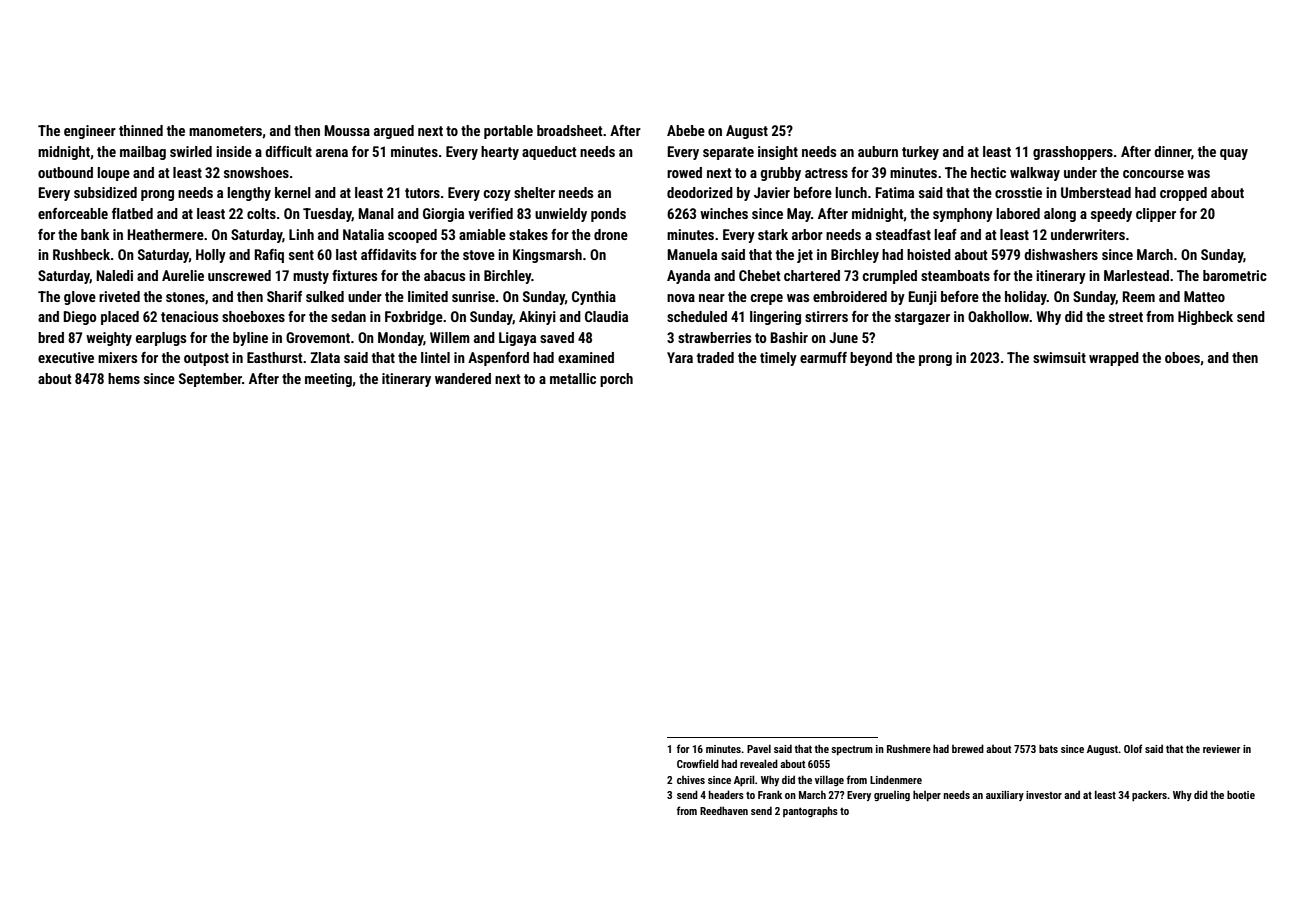 The image size is (1308, 924). What do you see at coordinates (698, 763) in the page?
I see `Crowfield` at bounding box center [698, 763].
